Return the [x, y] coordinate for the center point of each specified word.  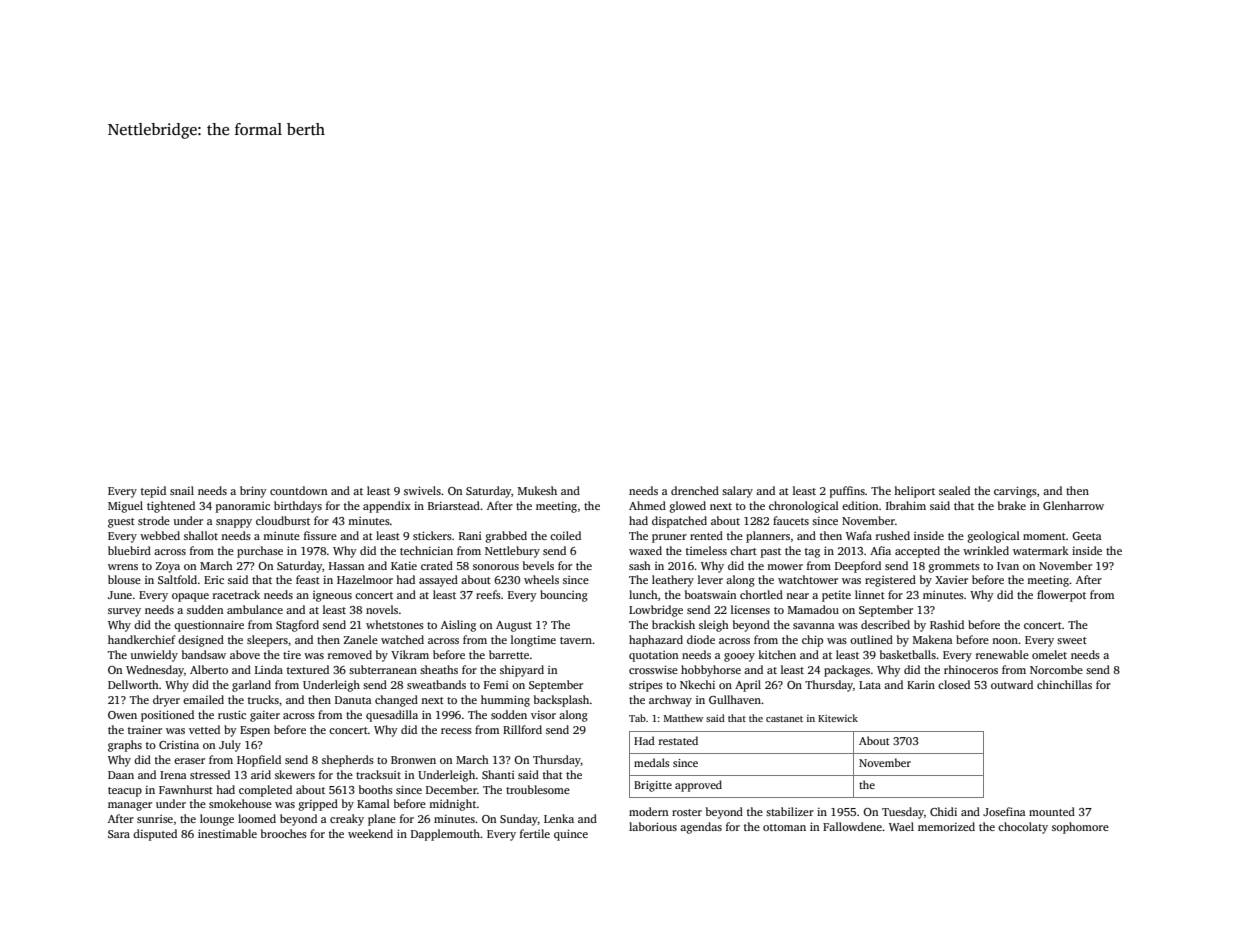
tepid [153, 492]
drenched [695, 490]
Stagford [297, 626]
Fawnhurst [186, 789]
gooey [739, 657]
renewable [1002, 654]
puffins [847, 492]
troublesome [538, 789]
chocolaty [1023, 828]
